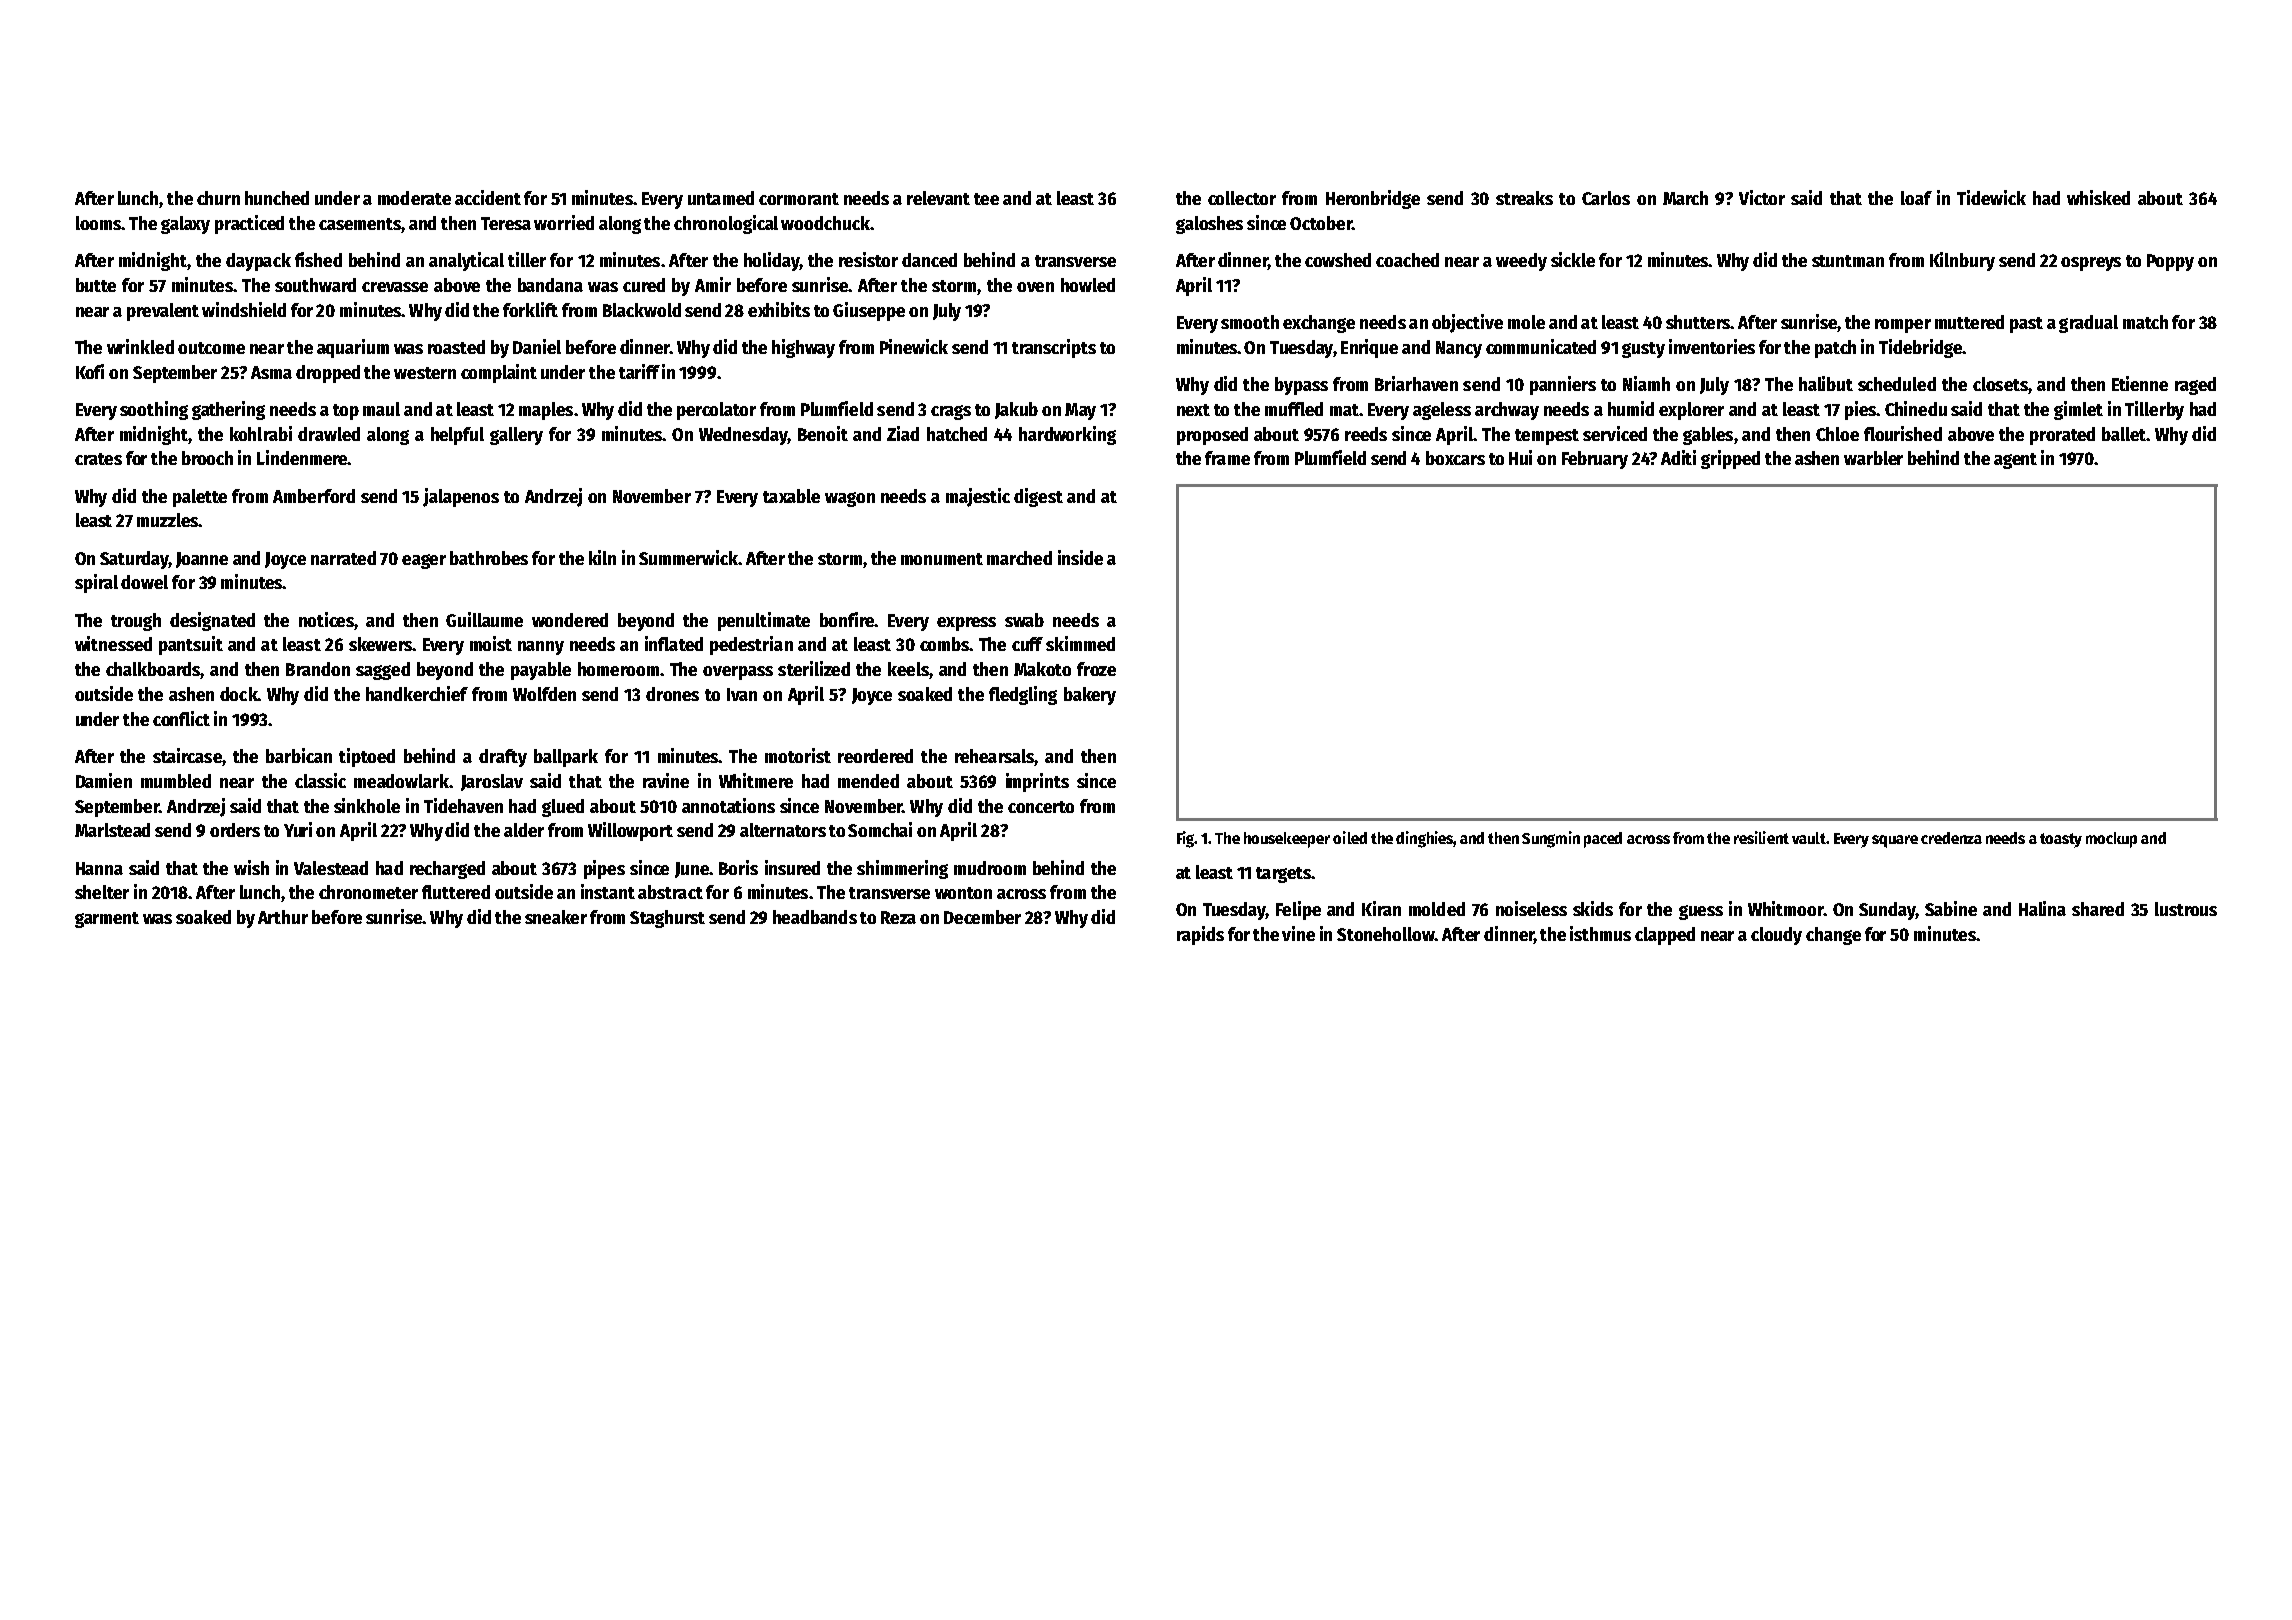  Describe the element at coordinates (994, 756) in the page. I see `rehearsals` at that location.
